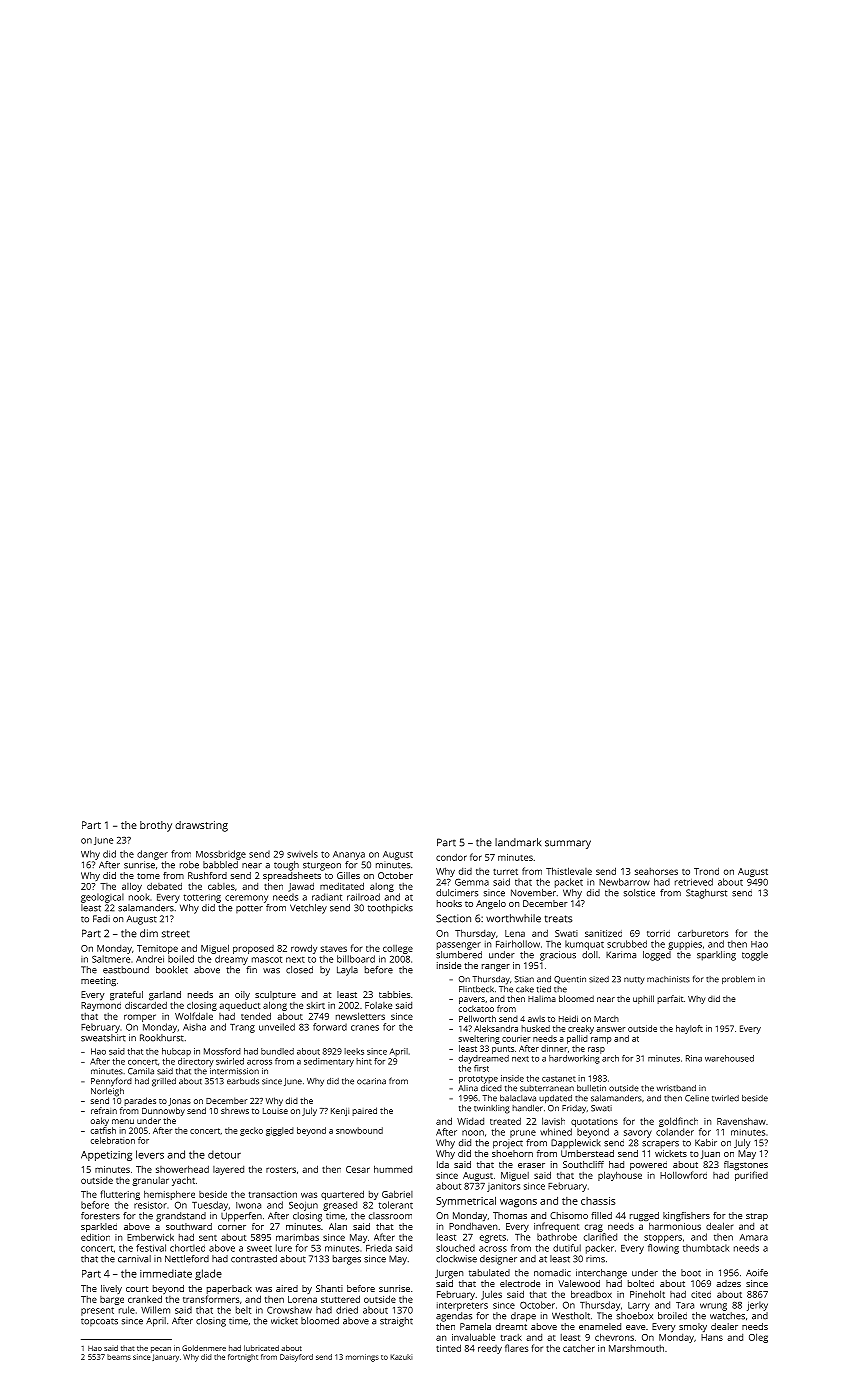  I want to click on summary, so click(568, 844).
